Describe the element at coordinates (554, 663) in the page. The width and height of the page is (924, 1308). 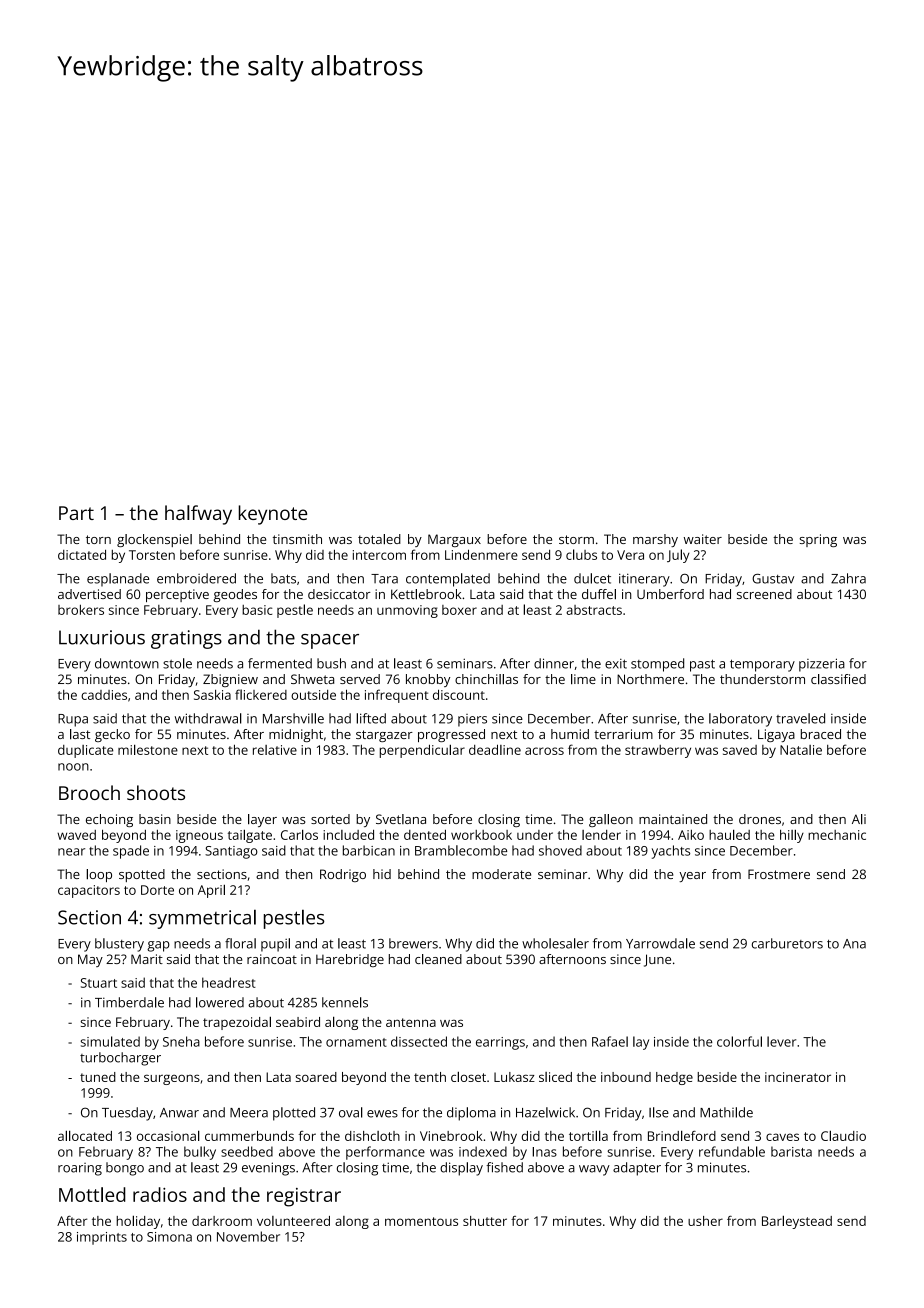
I see `dinner` at that location.
